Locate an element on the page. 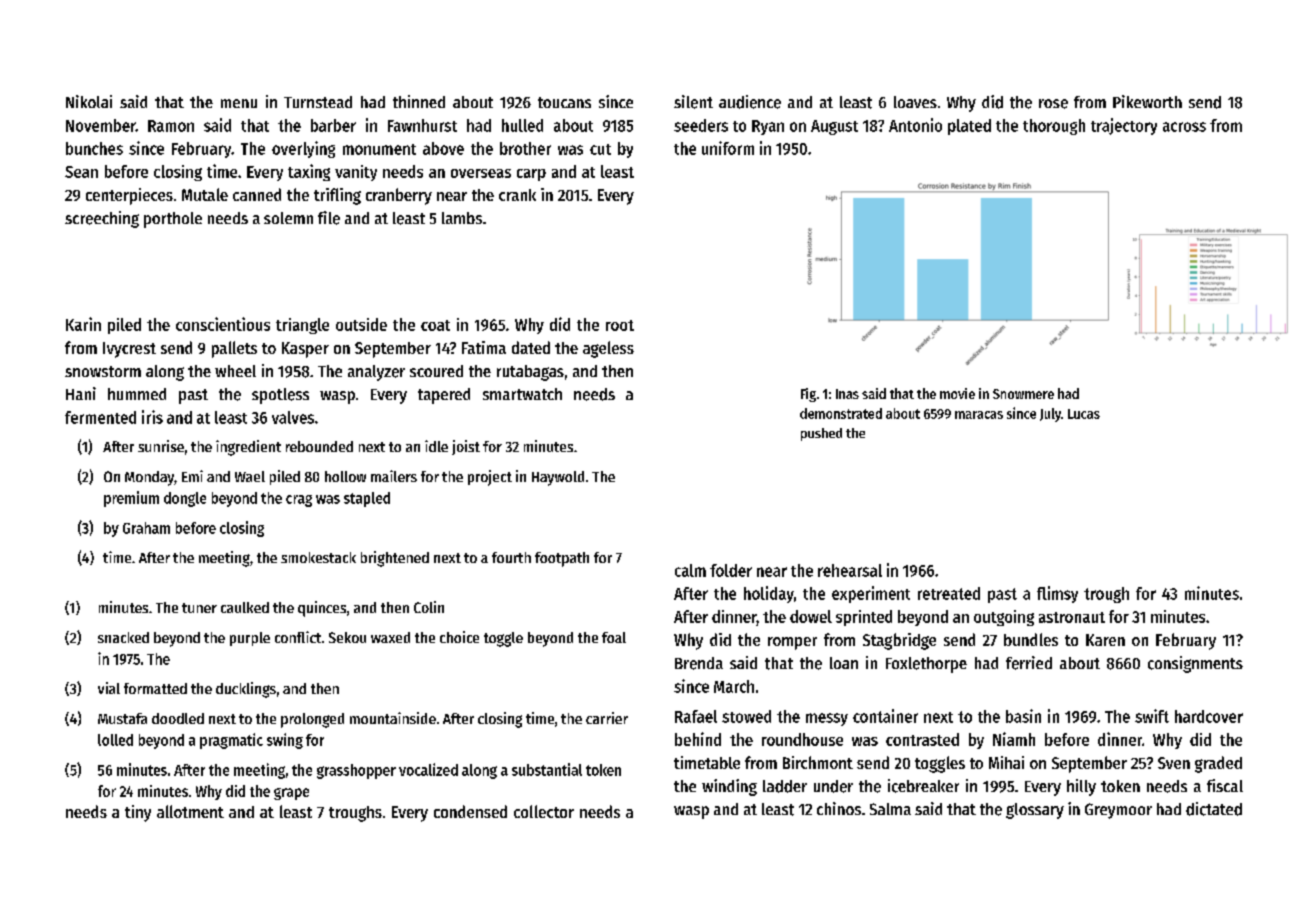 The width and height of the page is (1308, 924). Ramon is located at coordinates (171, 126).
